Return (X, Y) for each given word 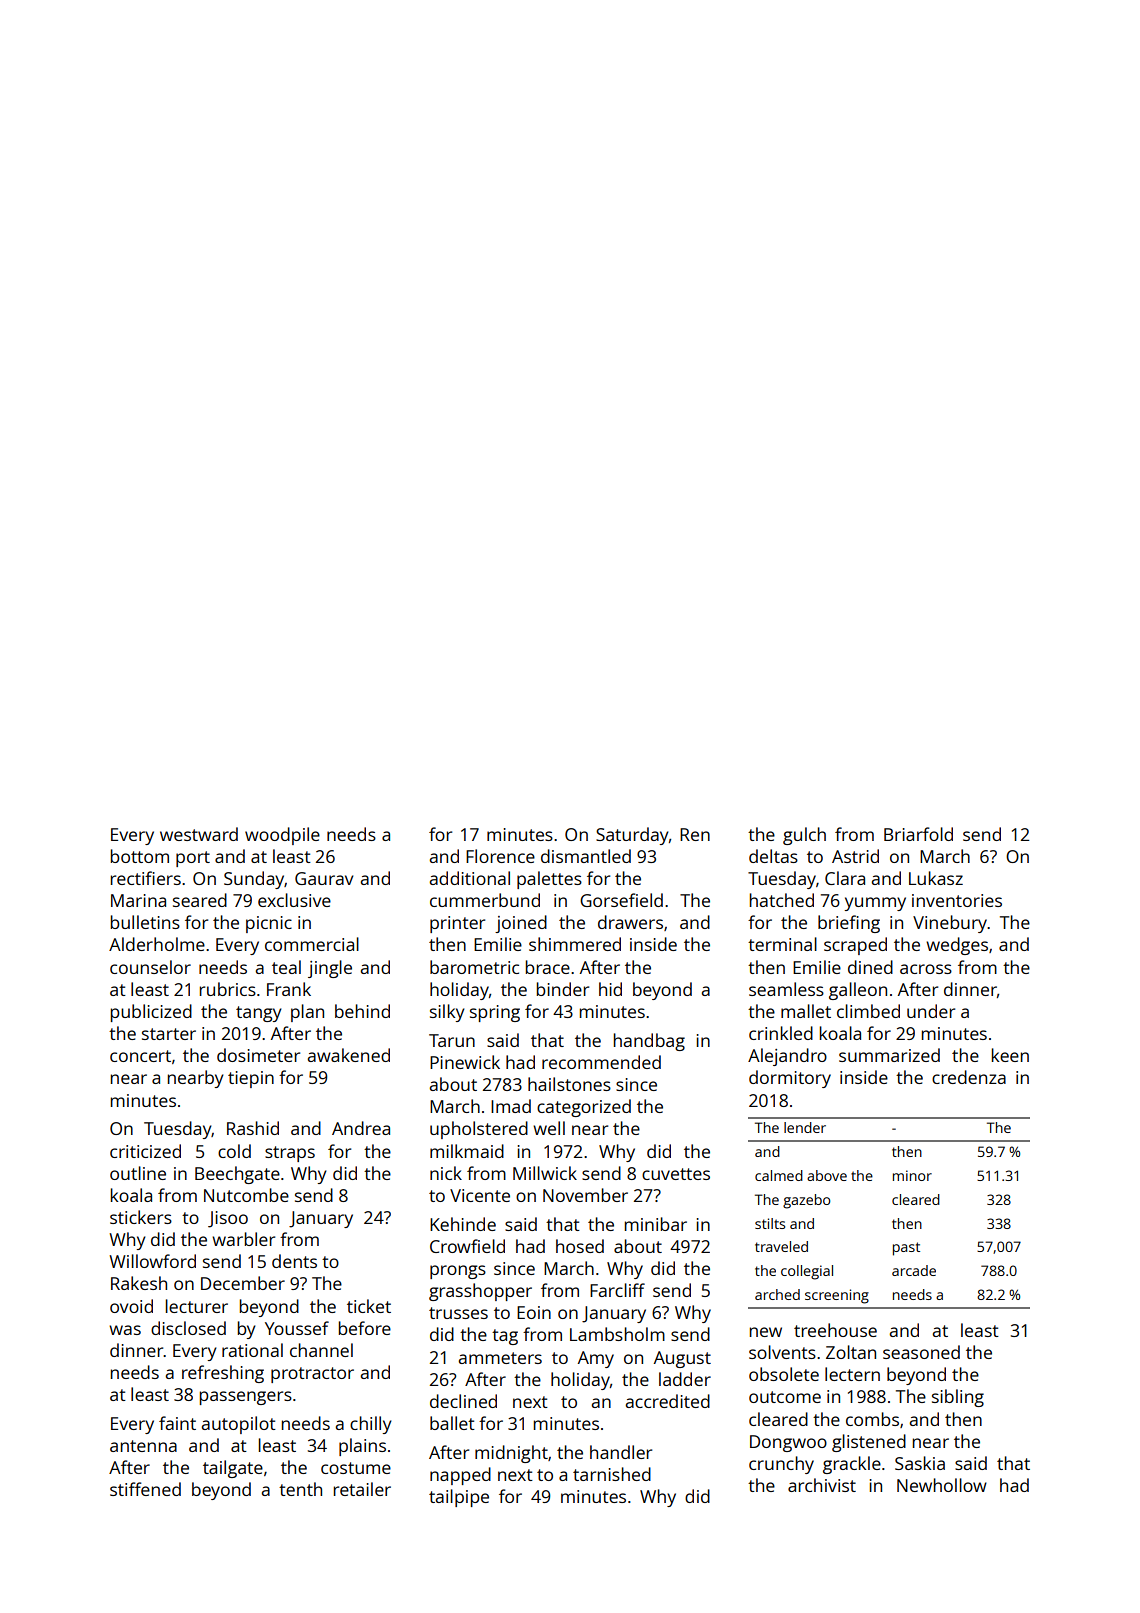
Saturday (632, 836)
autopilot (238, 1425)
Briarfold (918, 834)
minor (912, 1175)
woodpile (282, 836)
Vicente (480, 1195)
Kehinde (463, 1224)
